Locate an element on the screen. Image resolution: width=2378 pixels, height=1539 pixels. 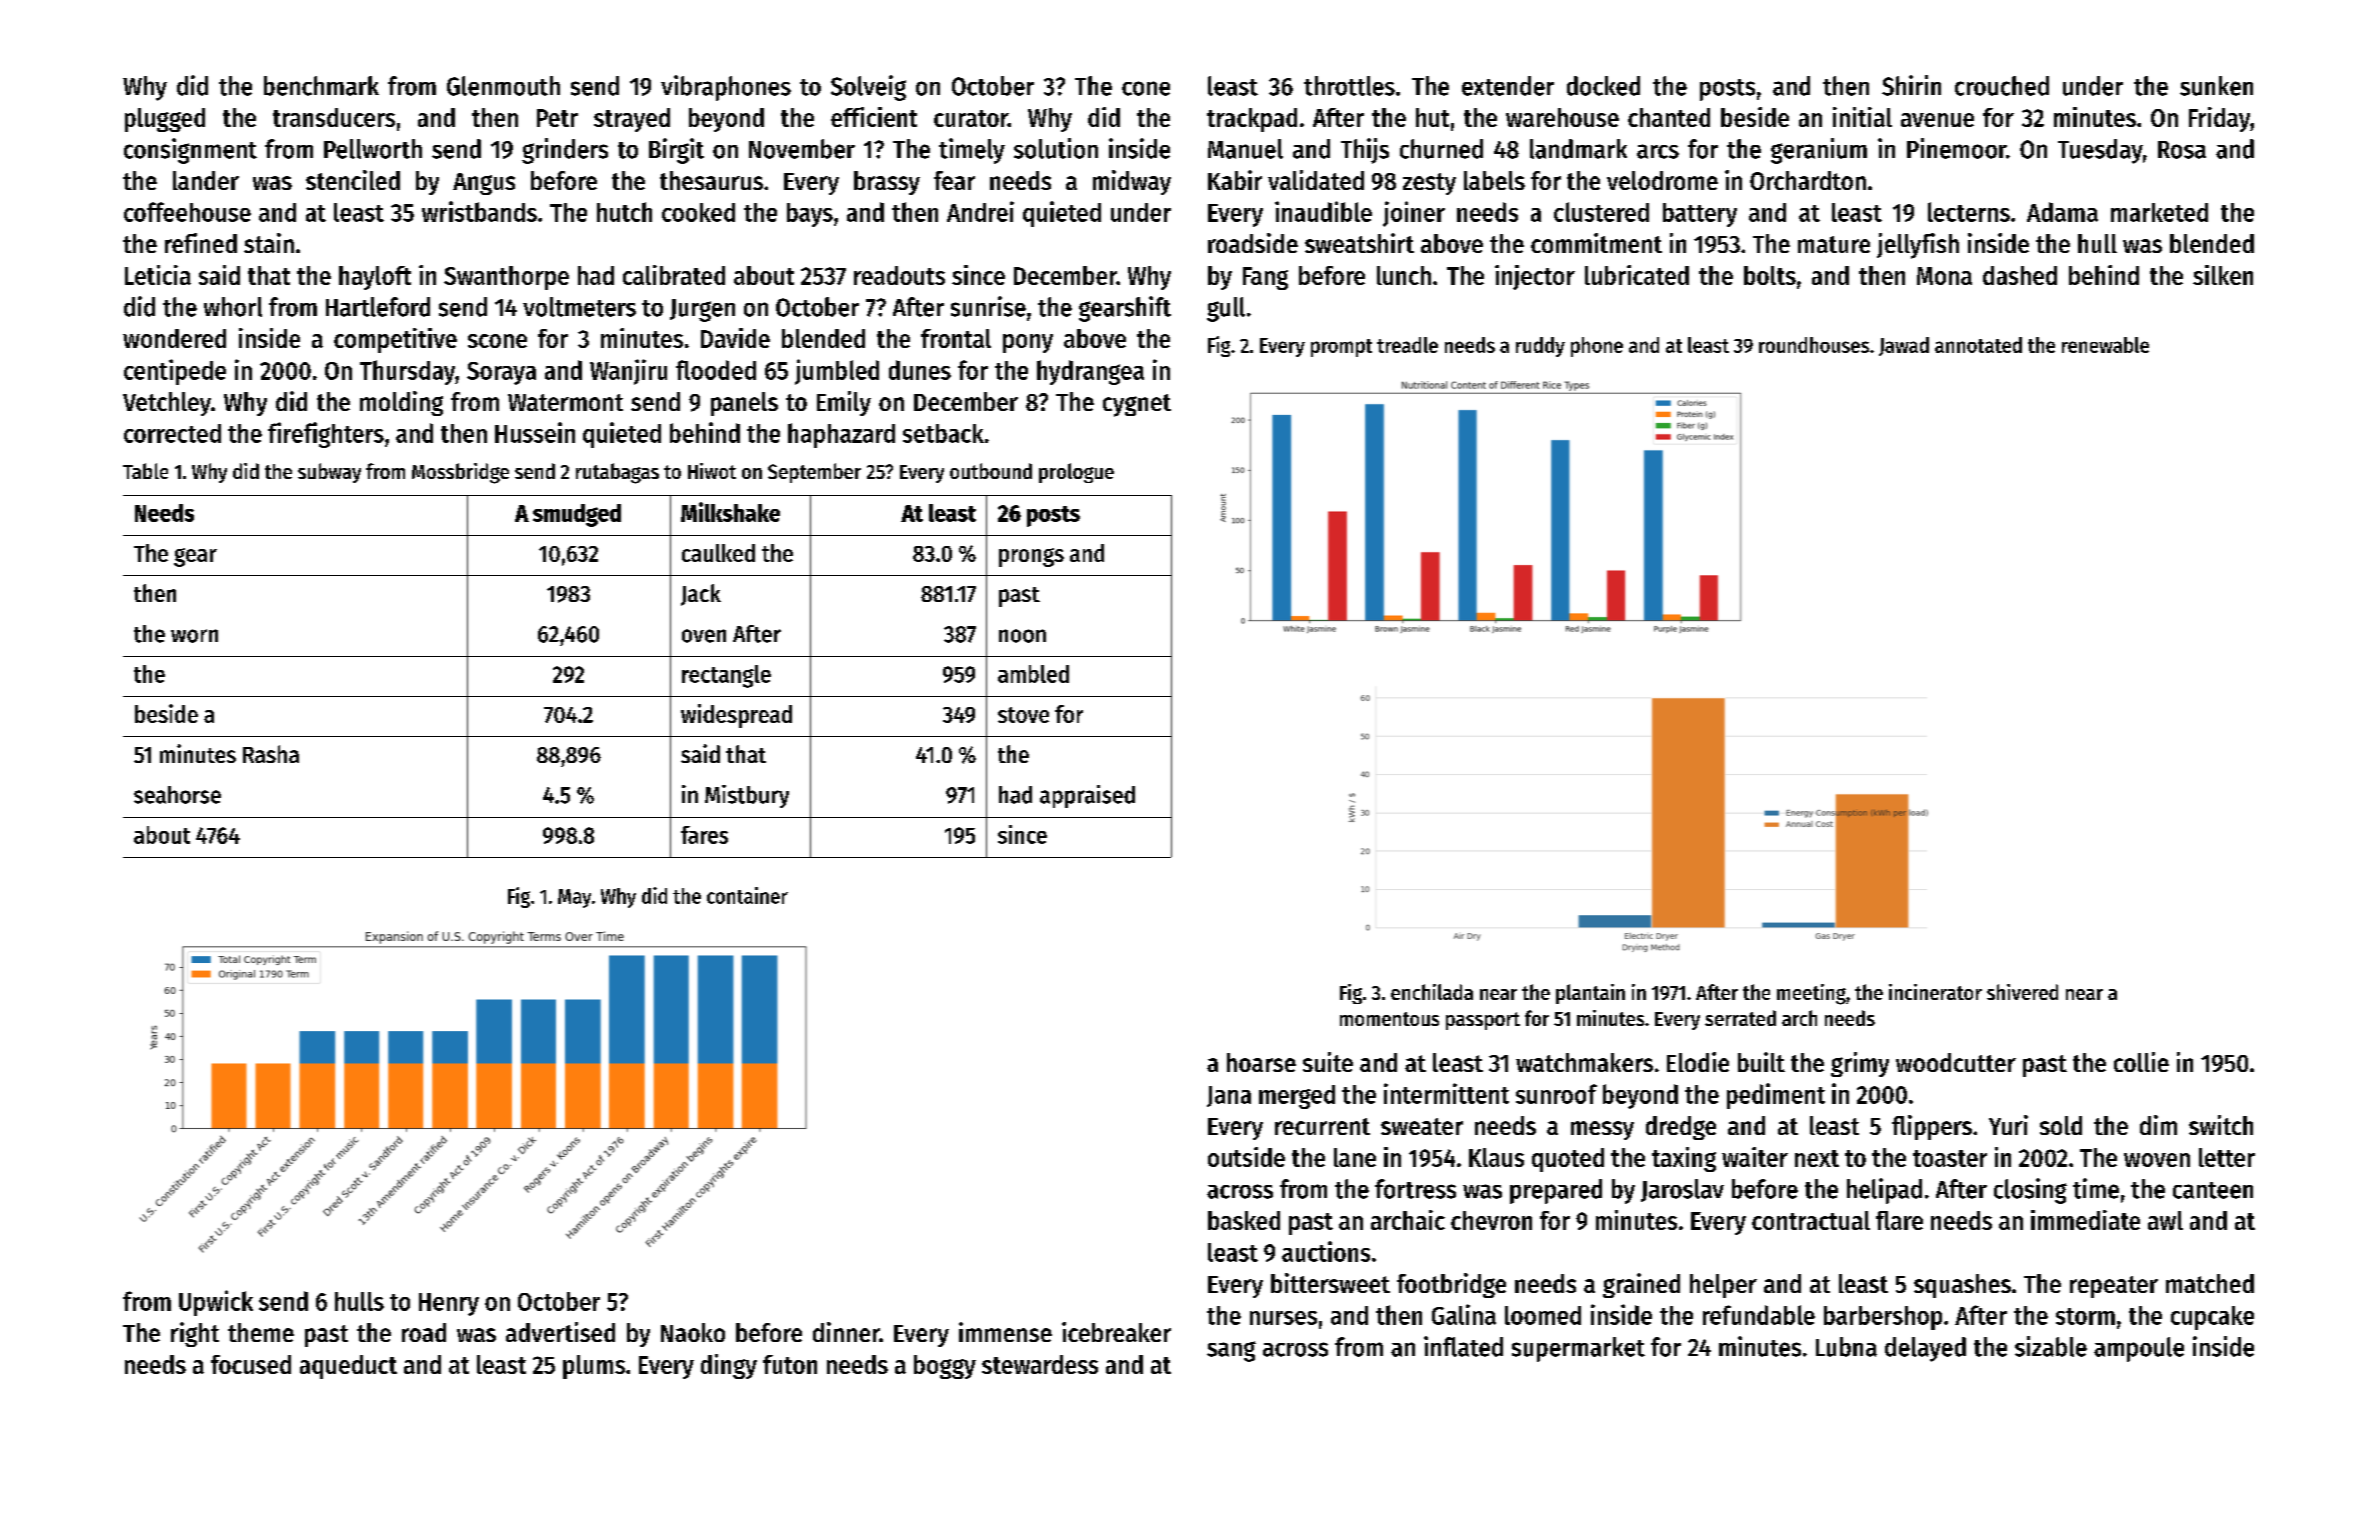
grinders is located at coordinates (565, 151).
